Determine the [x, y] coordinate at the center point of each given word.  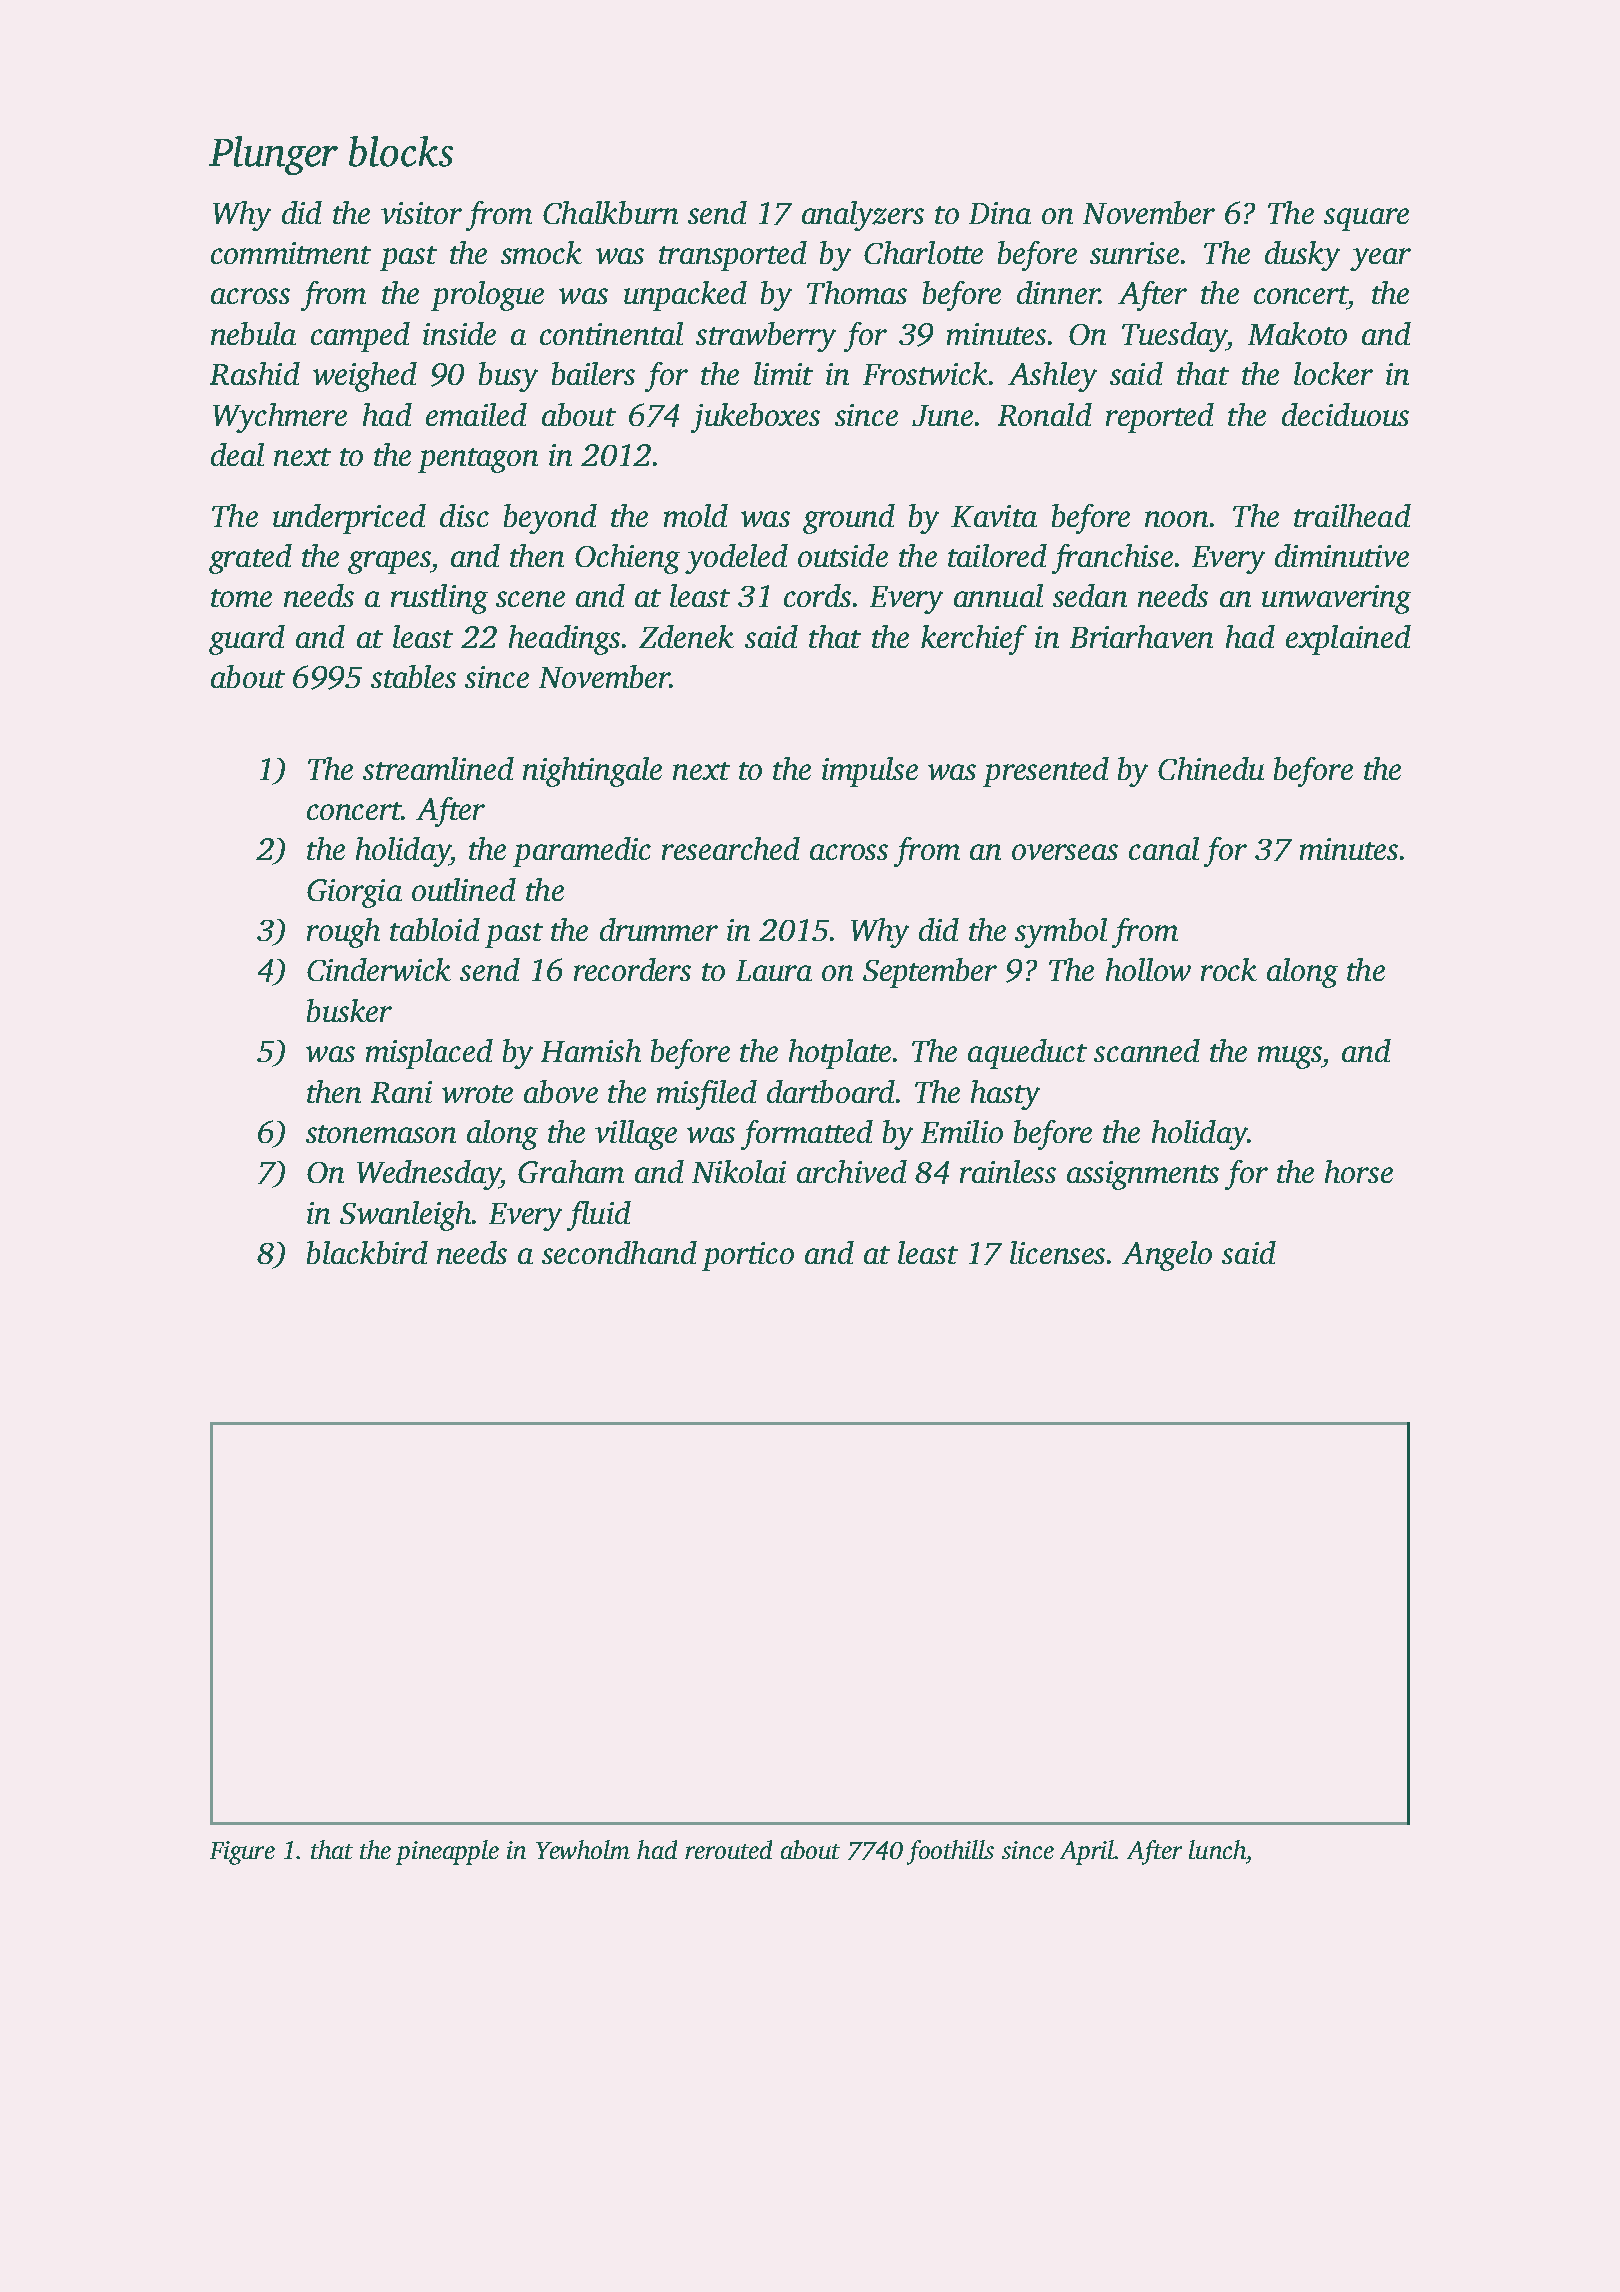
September [930, 973]
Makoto [1297, 333]
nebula [253, 333]
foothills [950, 1852]
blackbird [367, 1252]
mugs [1290, 1057]
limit [783, 373]
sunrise [1134, 253]
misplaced [429, 1054]
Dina [1000, 213]
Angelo [1167, 1256]
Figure [242, 1853]
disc [464, 515]
